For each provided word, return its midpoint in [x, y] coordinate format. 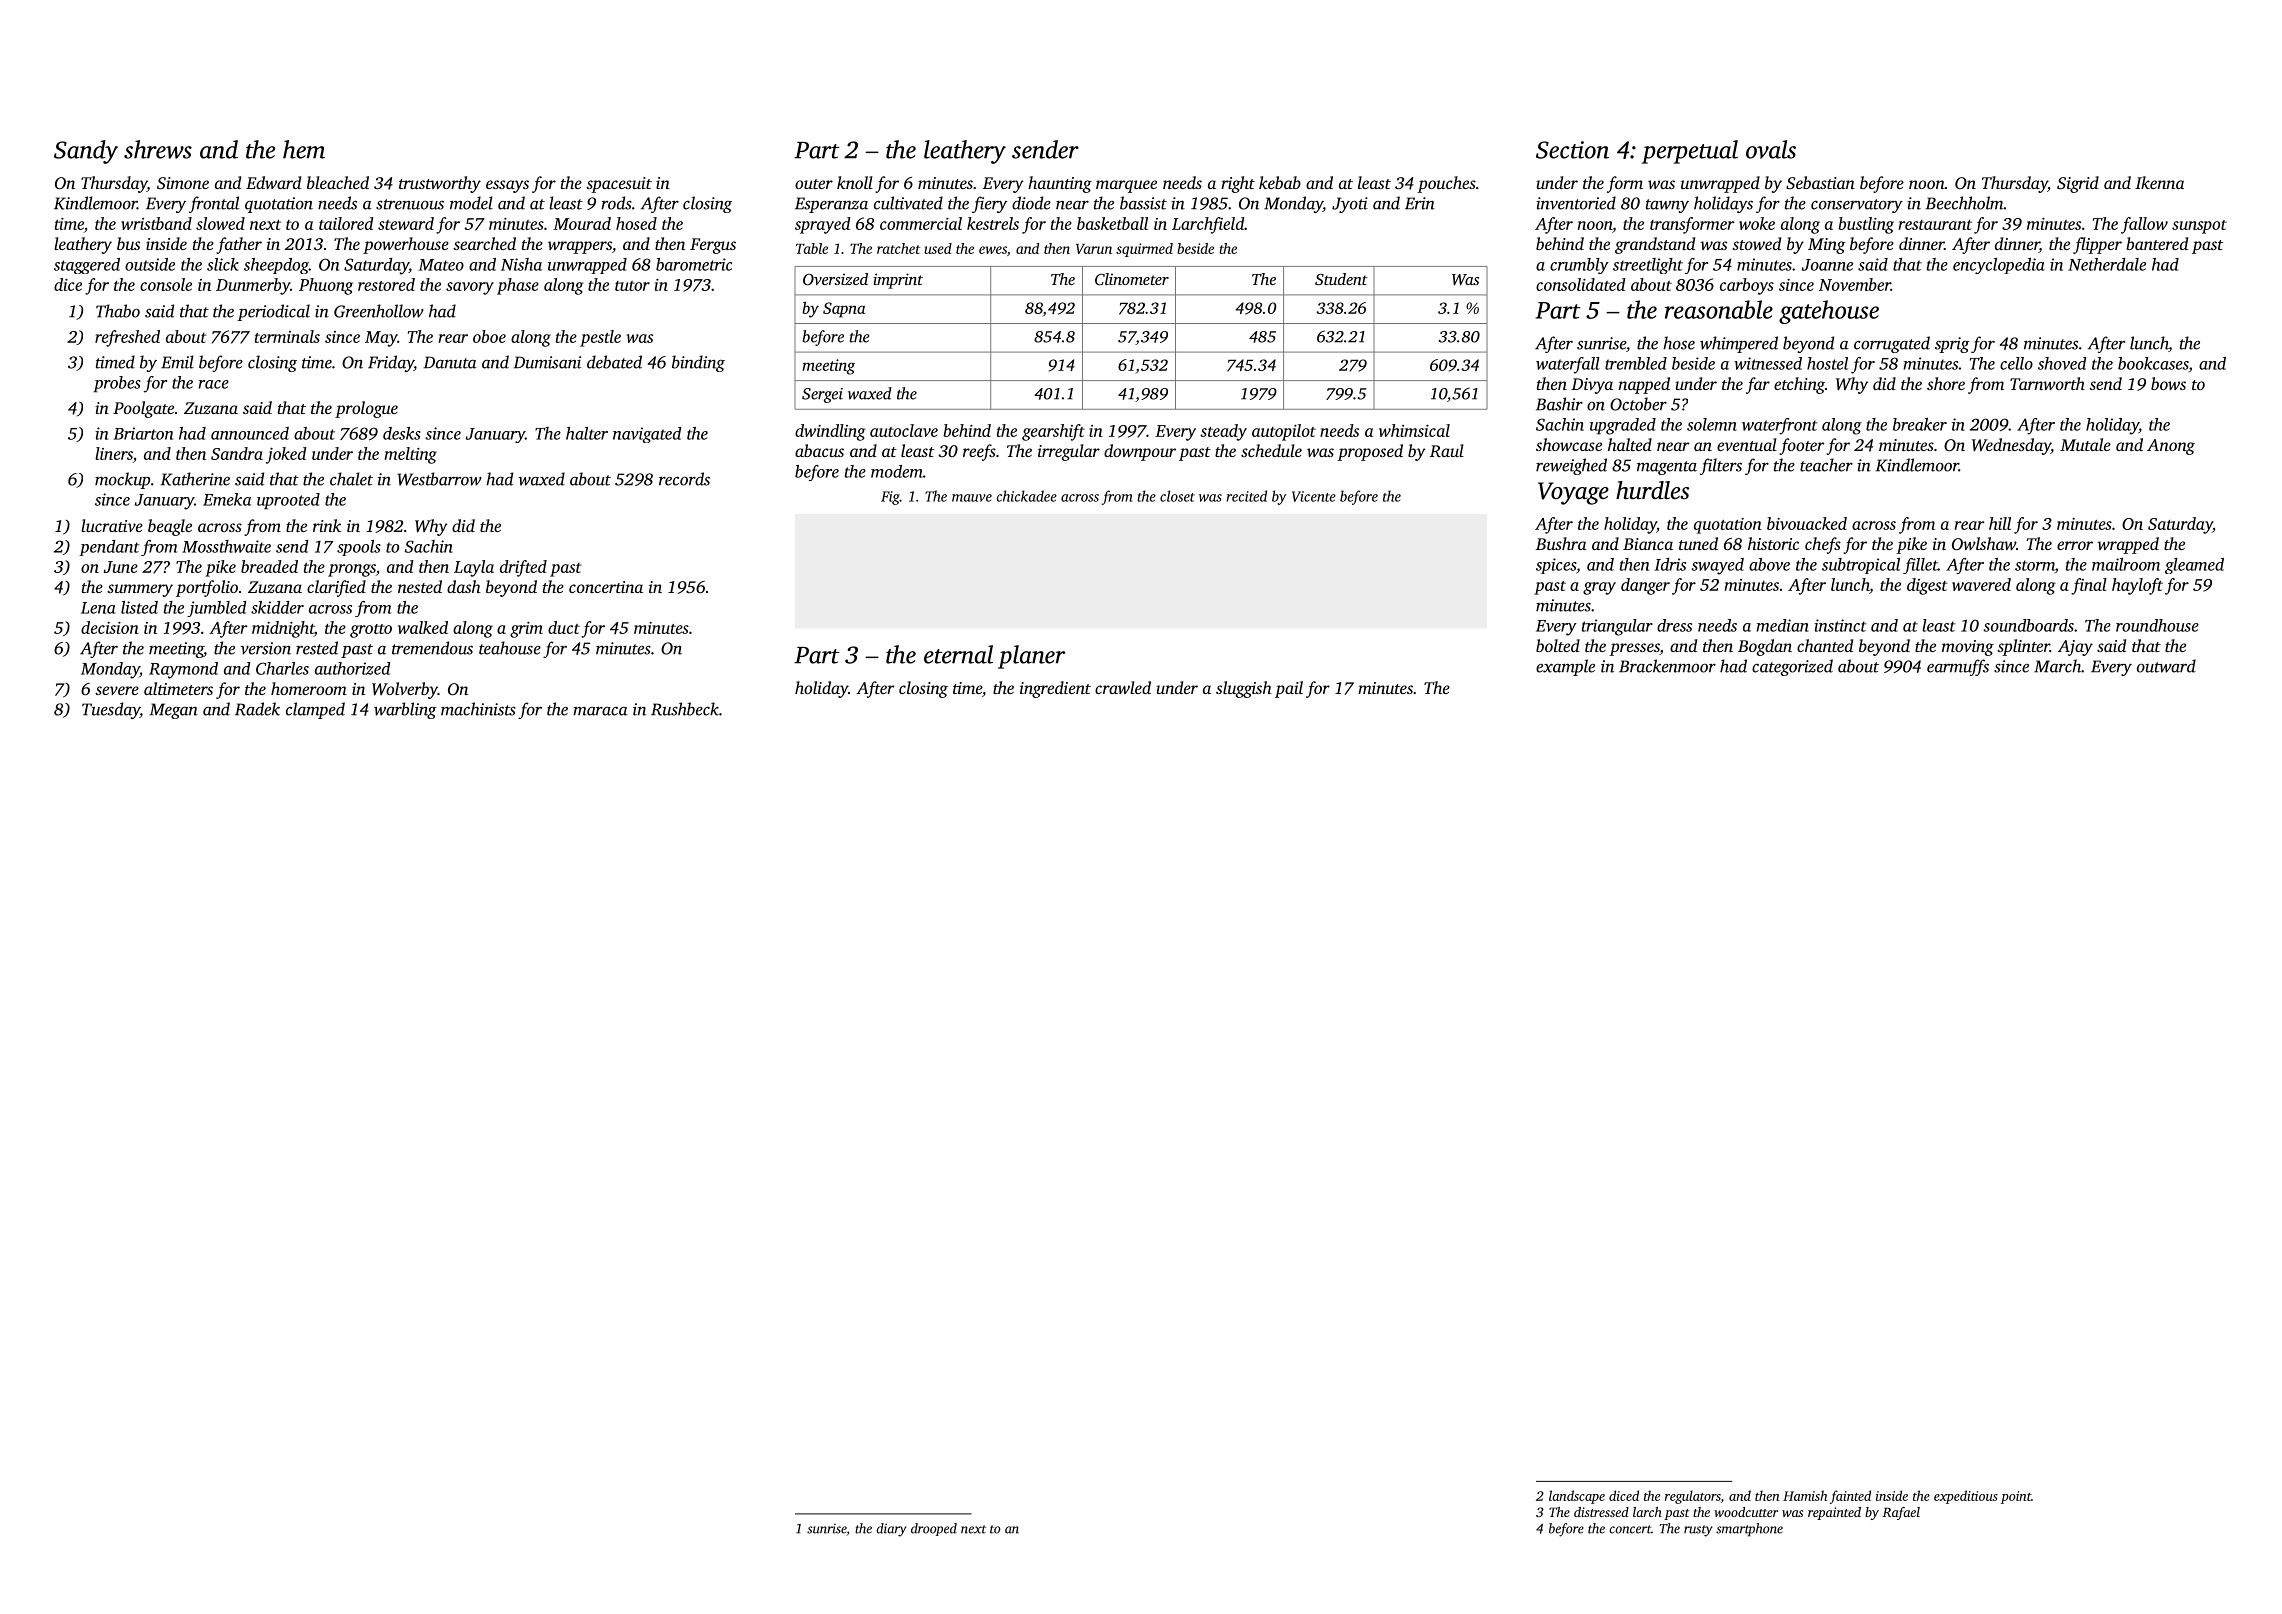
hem [304, 149]
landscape [1577, 1497]
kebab [1280, 182]
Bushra [1561, 543]
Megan [174, 711]
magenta [1667, 468]
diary [891, 1530]
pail [1289, 689]
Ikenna [2159, 182]
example [1565, 667]
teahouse [510, 648]
